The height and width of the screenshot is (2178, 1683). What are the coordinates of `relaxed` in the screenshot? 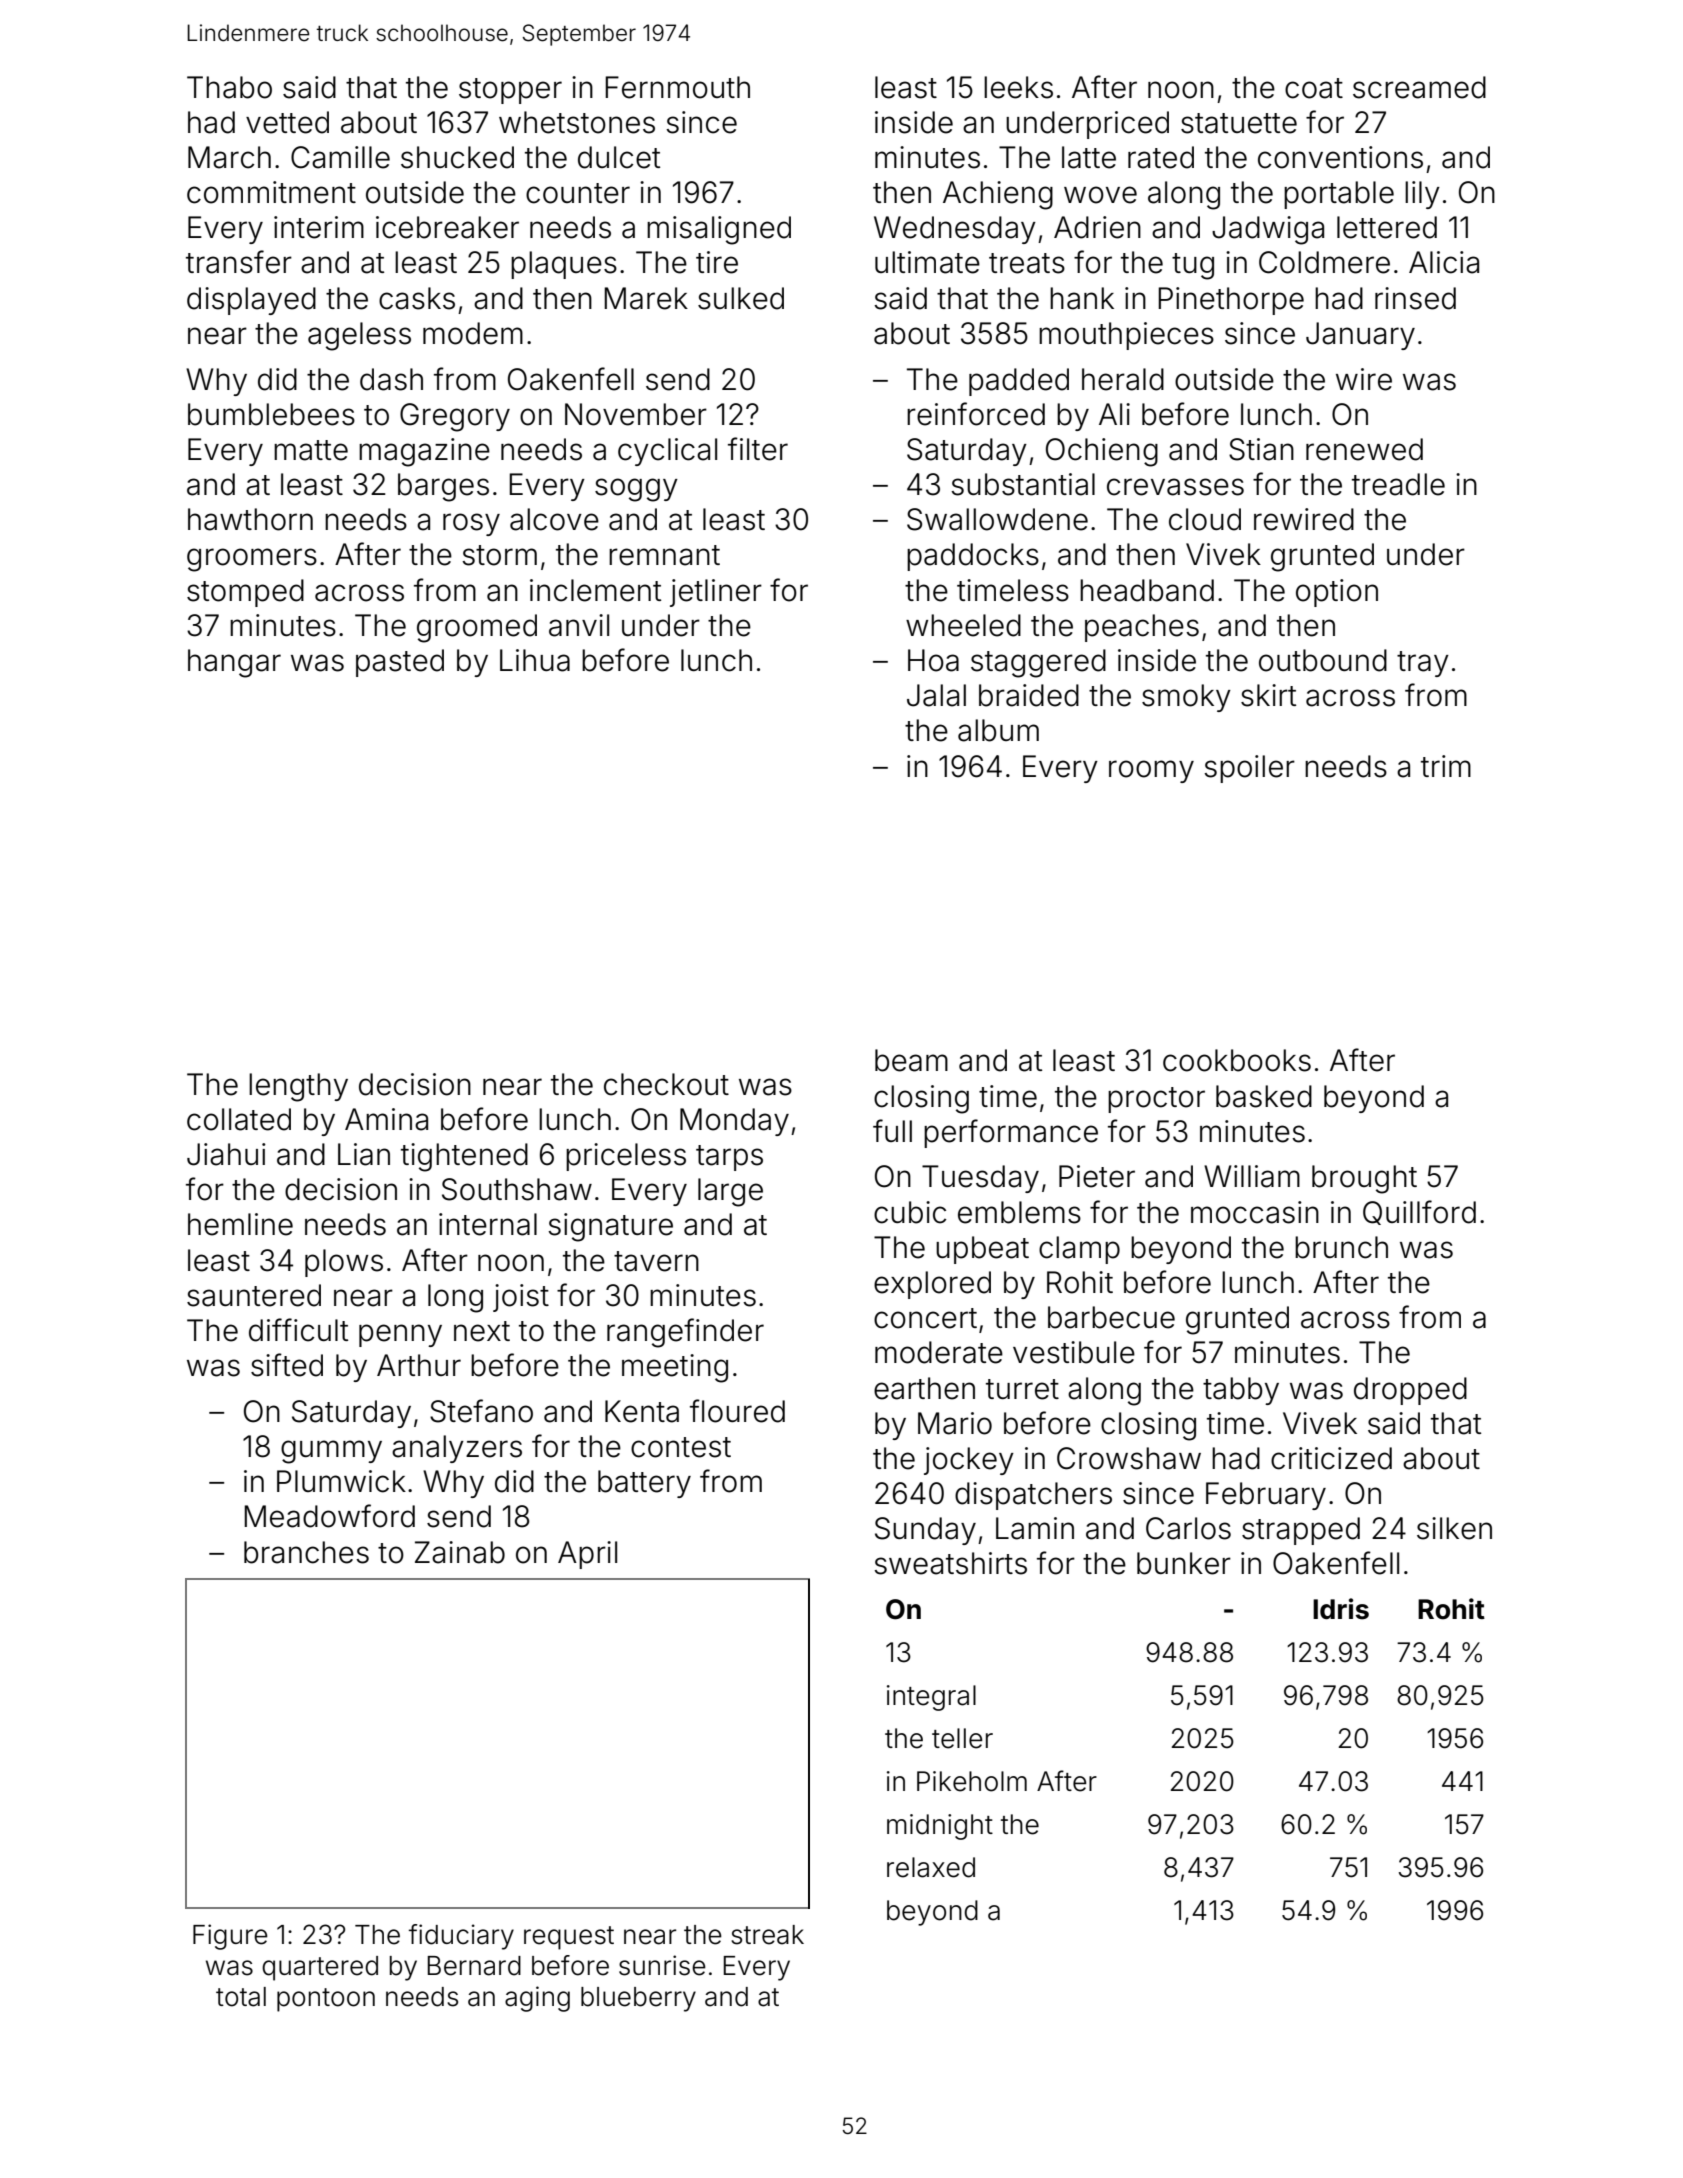 It's located at (931, 1867).
